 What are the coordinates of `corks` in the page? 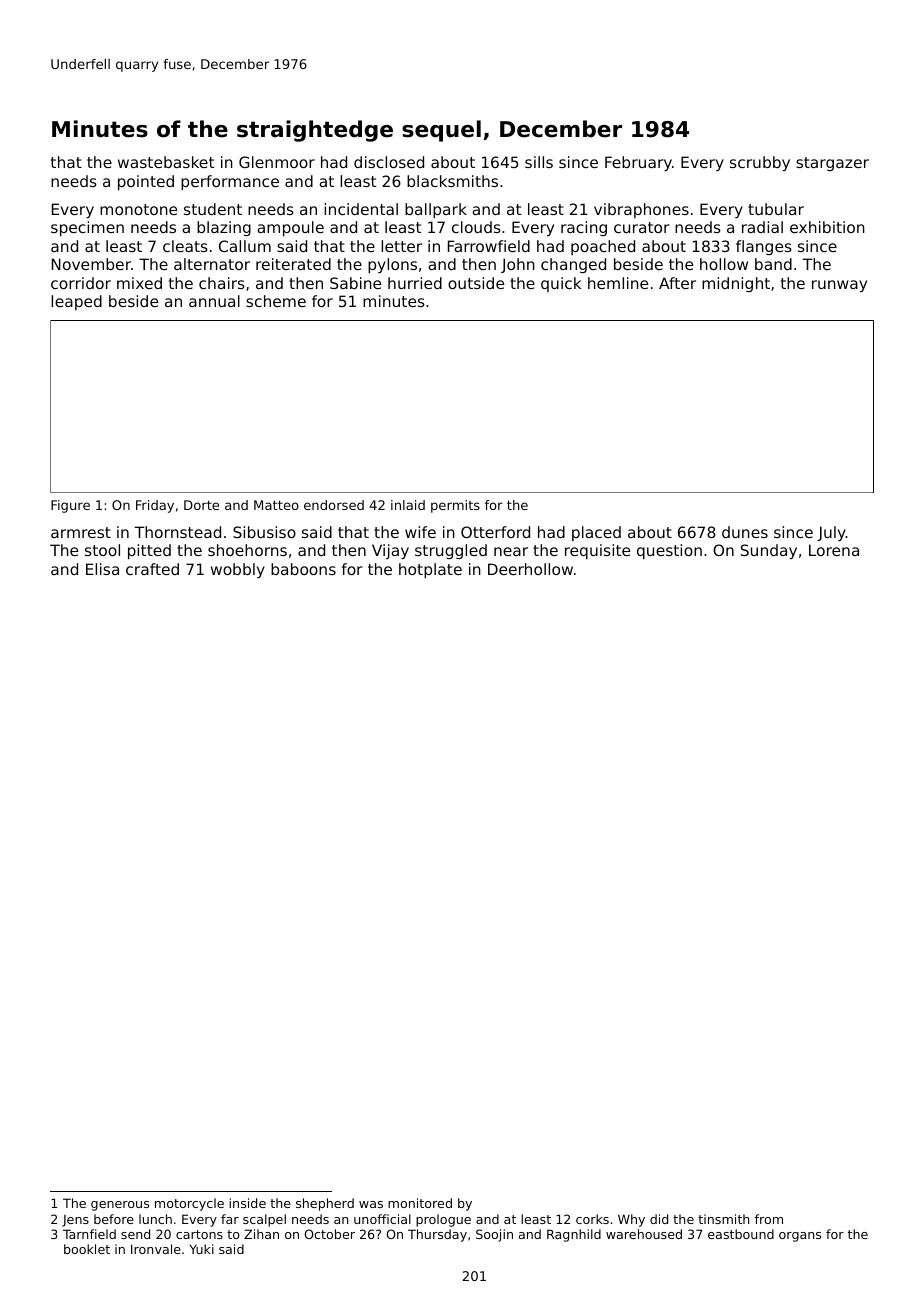 It's located at (592, 1219).
